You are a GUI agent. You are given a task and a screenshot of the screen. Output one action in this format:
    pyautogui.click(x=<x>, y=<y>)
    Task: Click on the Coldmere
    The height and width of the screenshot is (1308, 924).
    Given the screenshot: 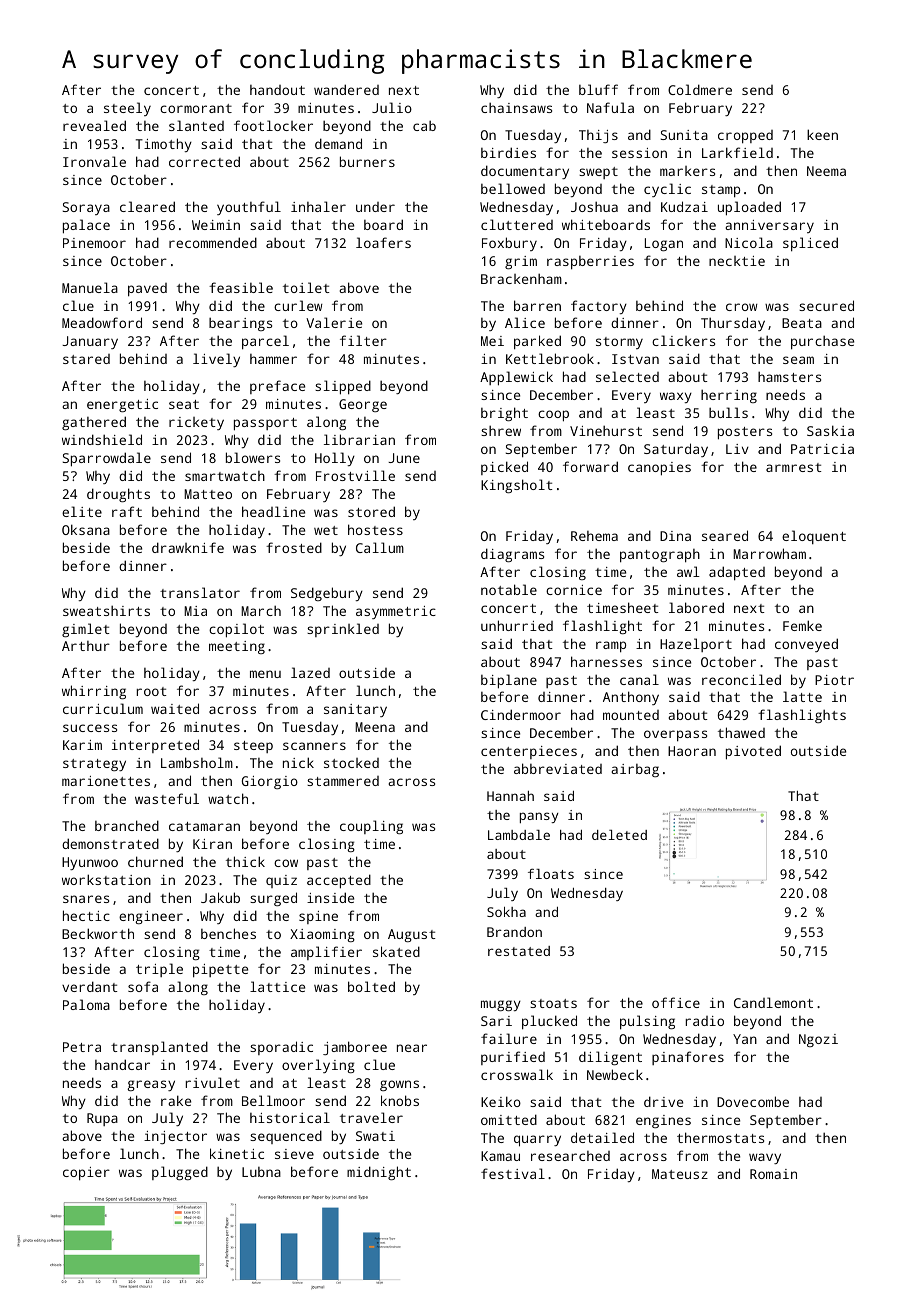 What is the action you would take?
    pyautogui.click(x=700, y=89)
